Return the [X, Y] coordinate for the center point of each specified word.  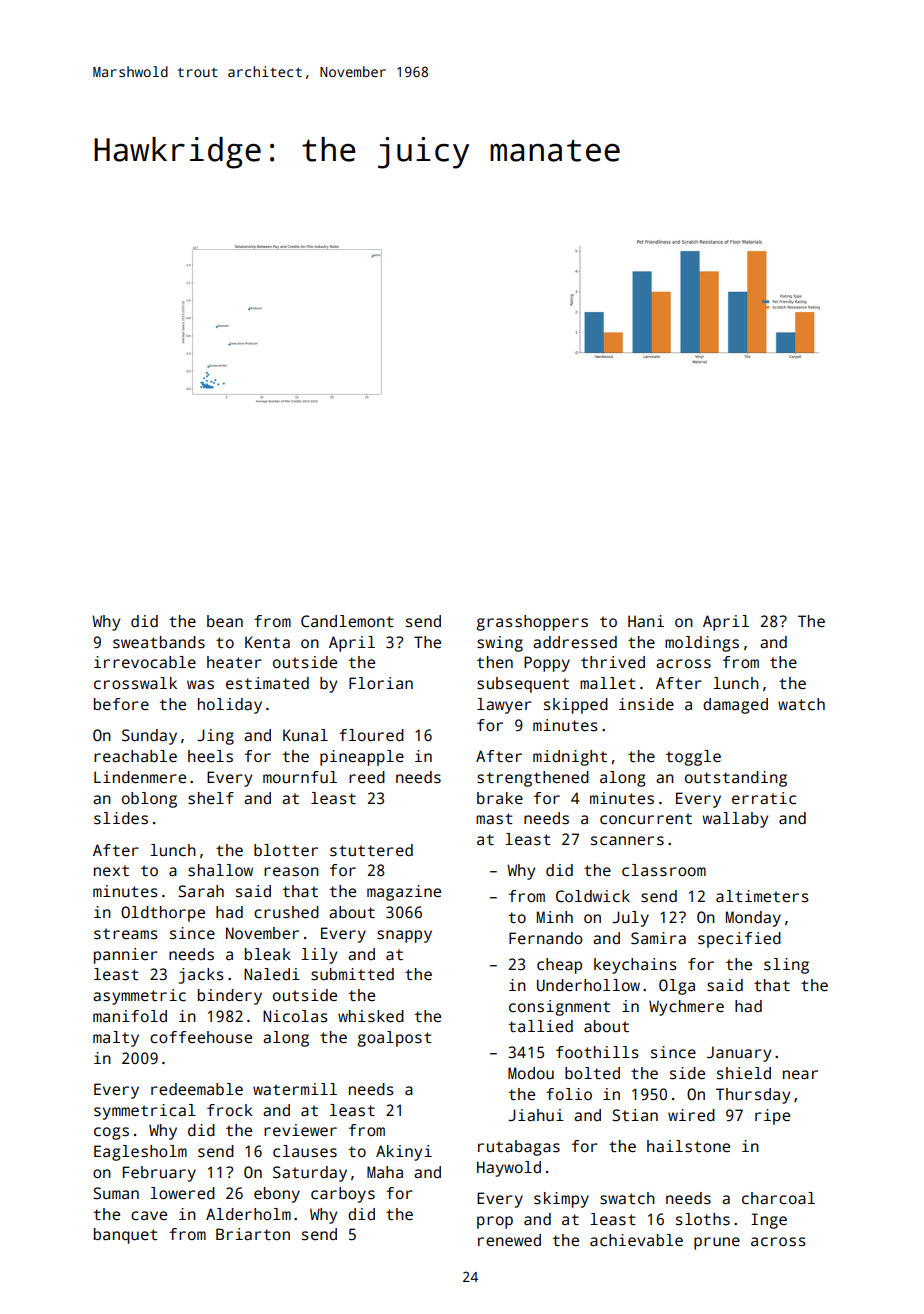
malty [116, 1039]
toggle [693, 758]
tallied [541, 1026]
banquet [126, 1236]
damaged [735, 706]
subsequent [523, 685]
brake [500, 798]
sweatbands [159, 642]
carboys [343, 1195]
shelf [211, 798]
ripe [772, 1117]
